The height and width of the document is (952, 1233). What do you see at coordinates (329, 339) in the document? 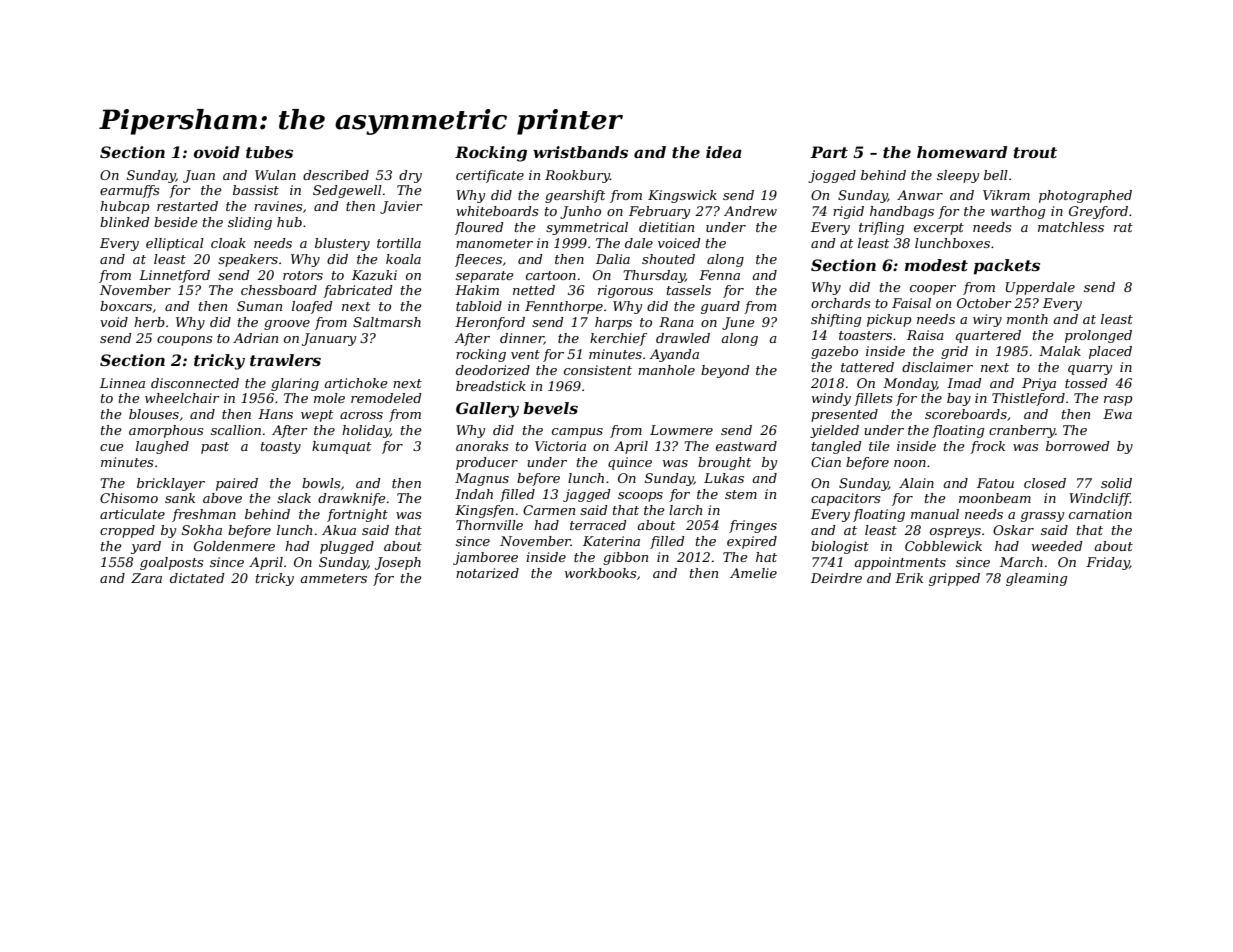
I see `January` at bounding box center [329, 339].
